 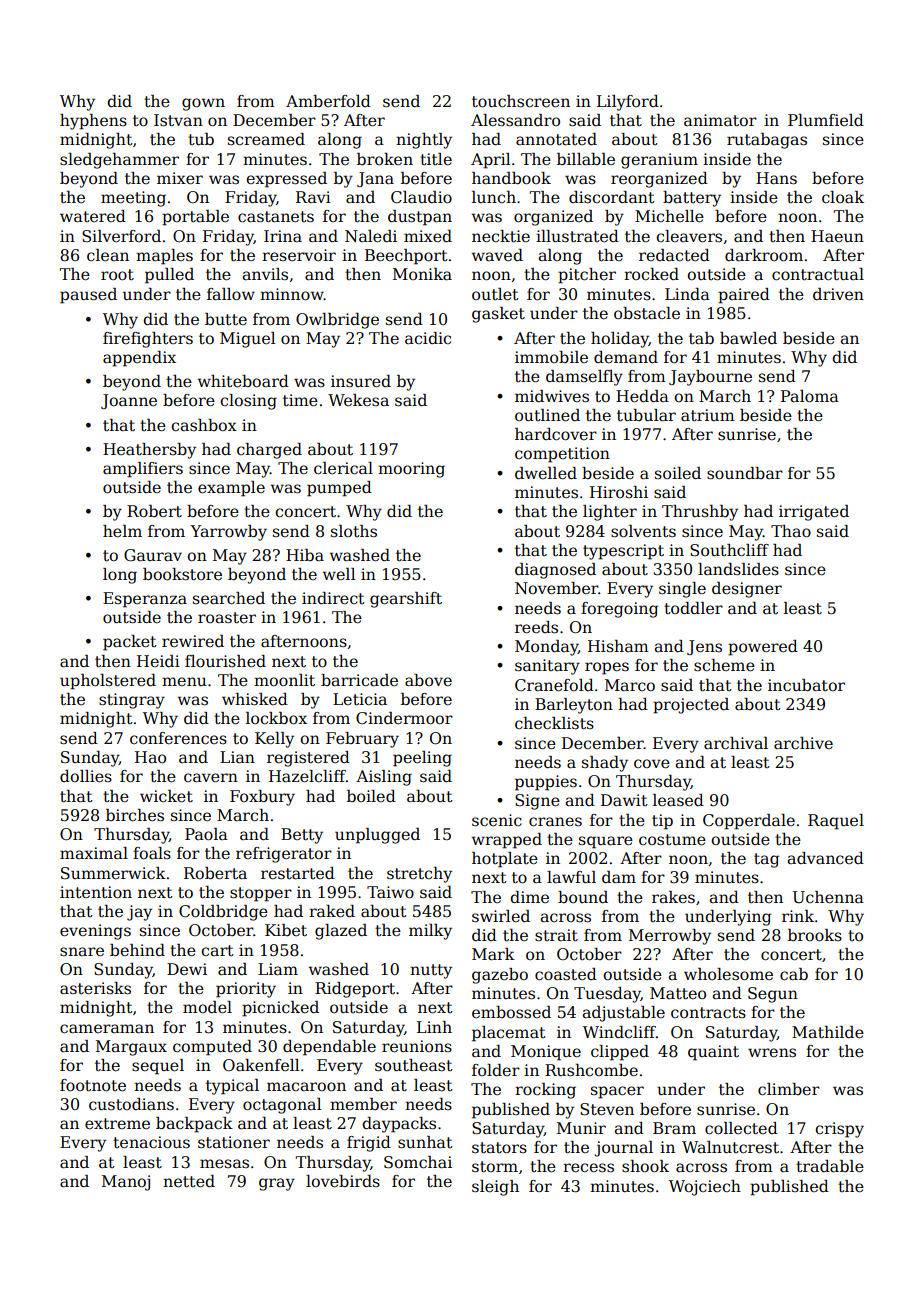 What do you see at coordinates (223, 913) in the image?
I see `Coldbridge` at bounding box center [223, 913].
